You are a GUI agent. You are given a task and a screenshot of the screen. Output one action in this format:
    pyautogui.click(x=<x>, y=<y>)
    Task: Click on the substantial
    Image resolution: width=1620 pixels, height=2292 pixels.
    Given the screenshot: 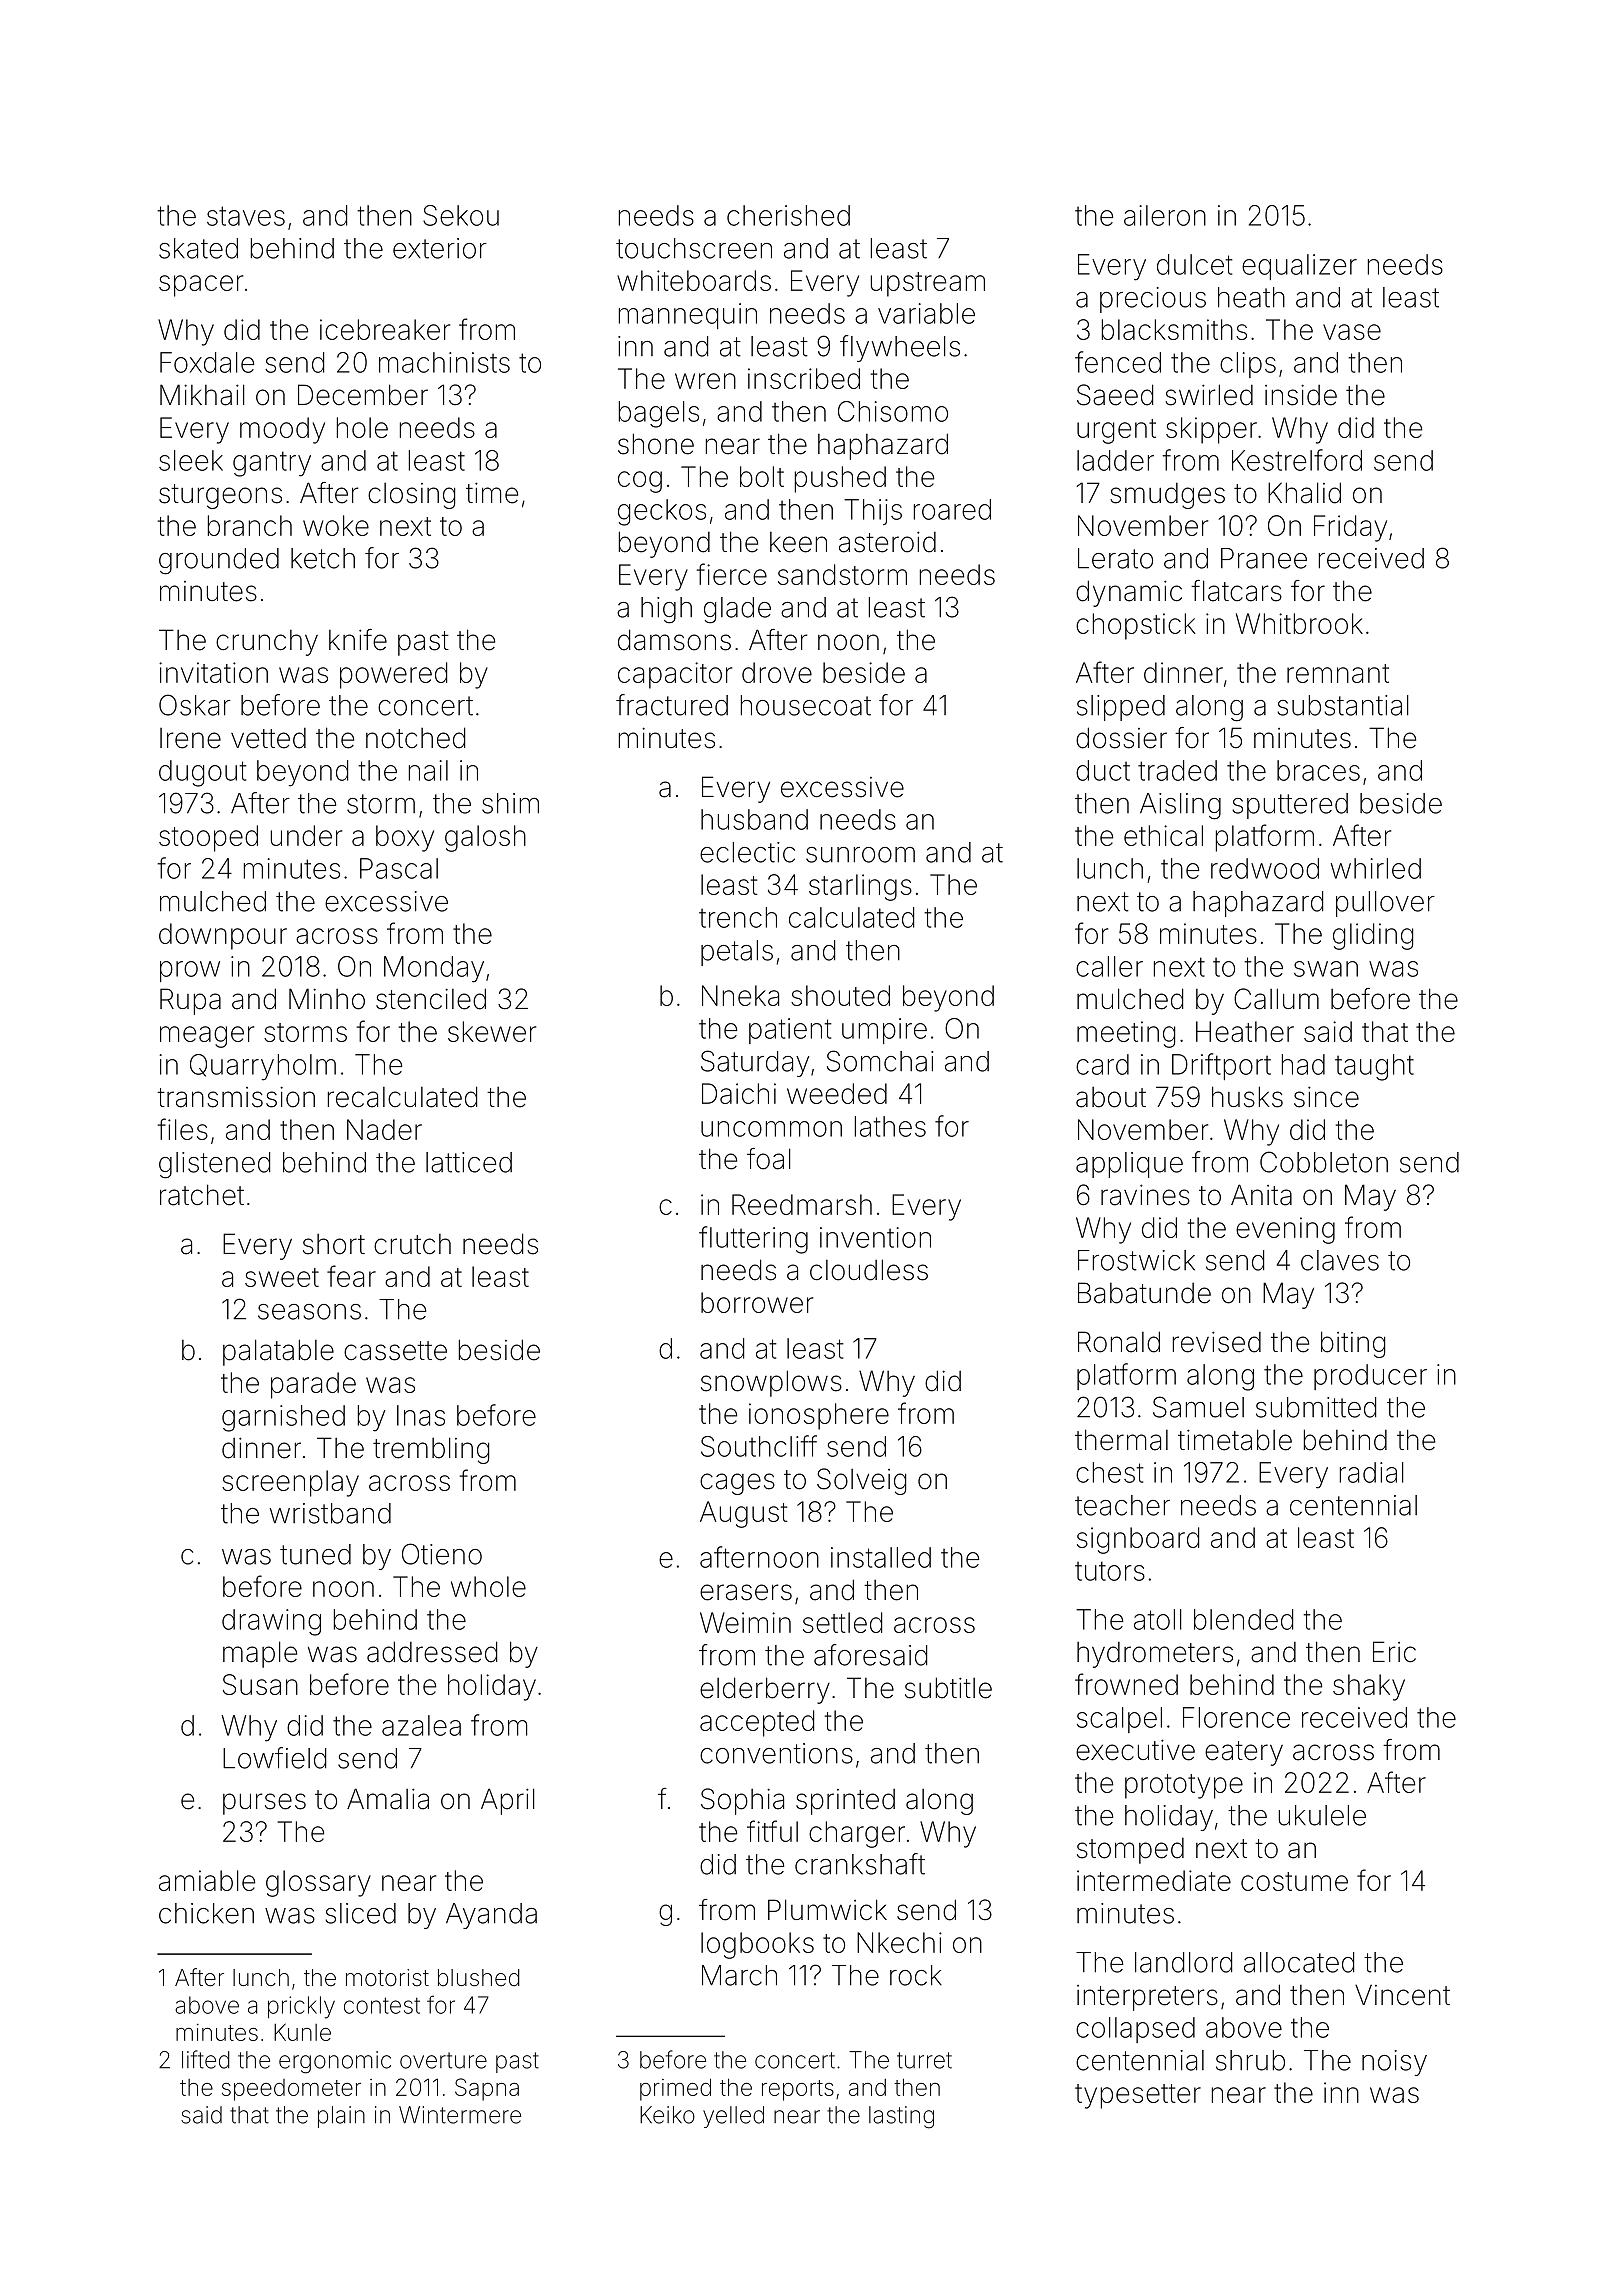 What is the action you would take?
    pyautogui.click(x=1343, y=705)
